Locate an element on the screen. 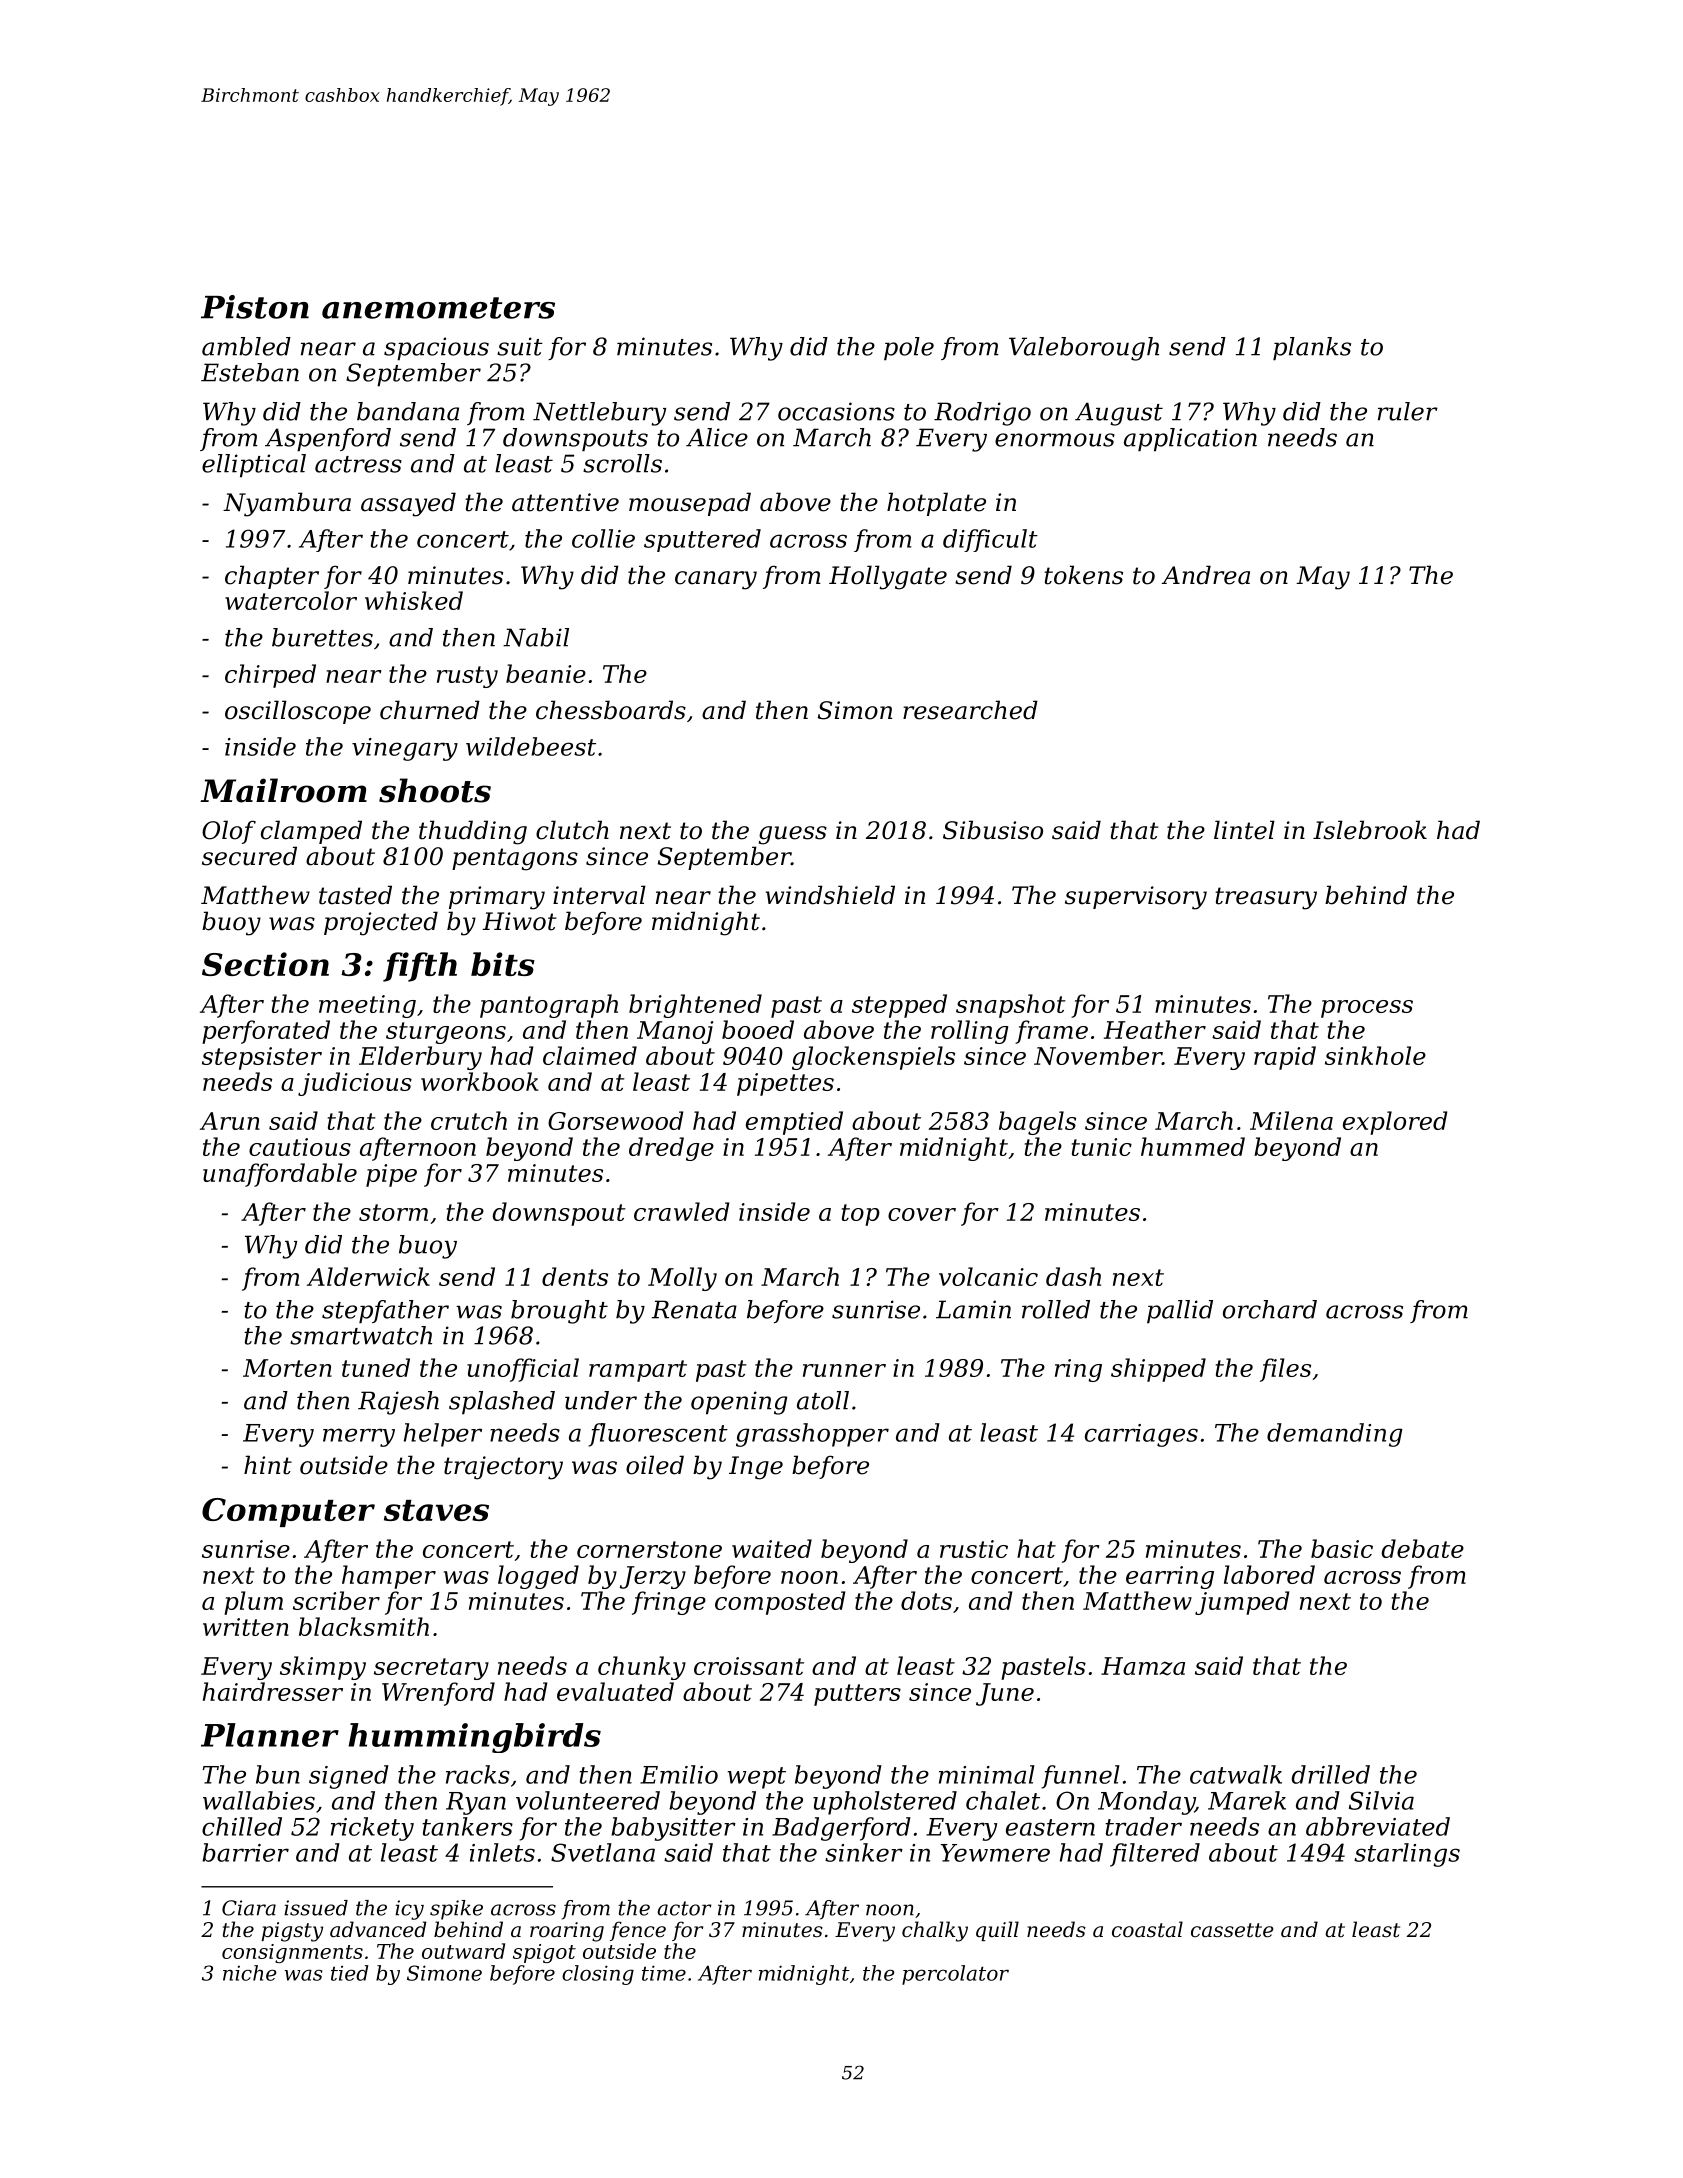 This screenshot has height=2178, width=1683. projected is located at coordinates (381, 923).
